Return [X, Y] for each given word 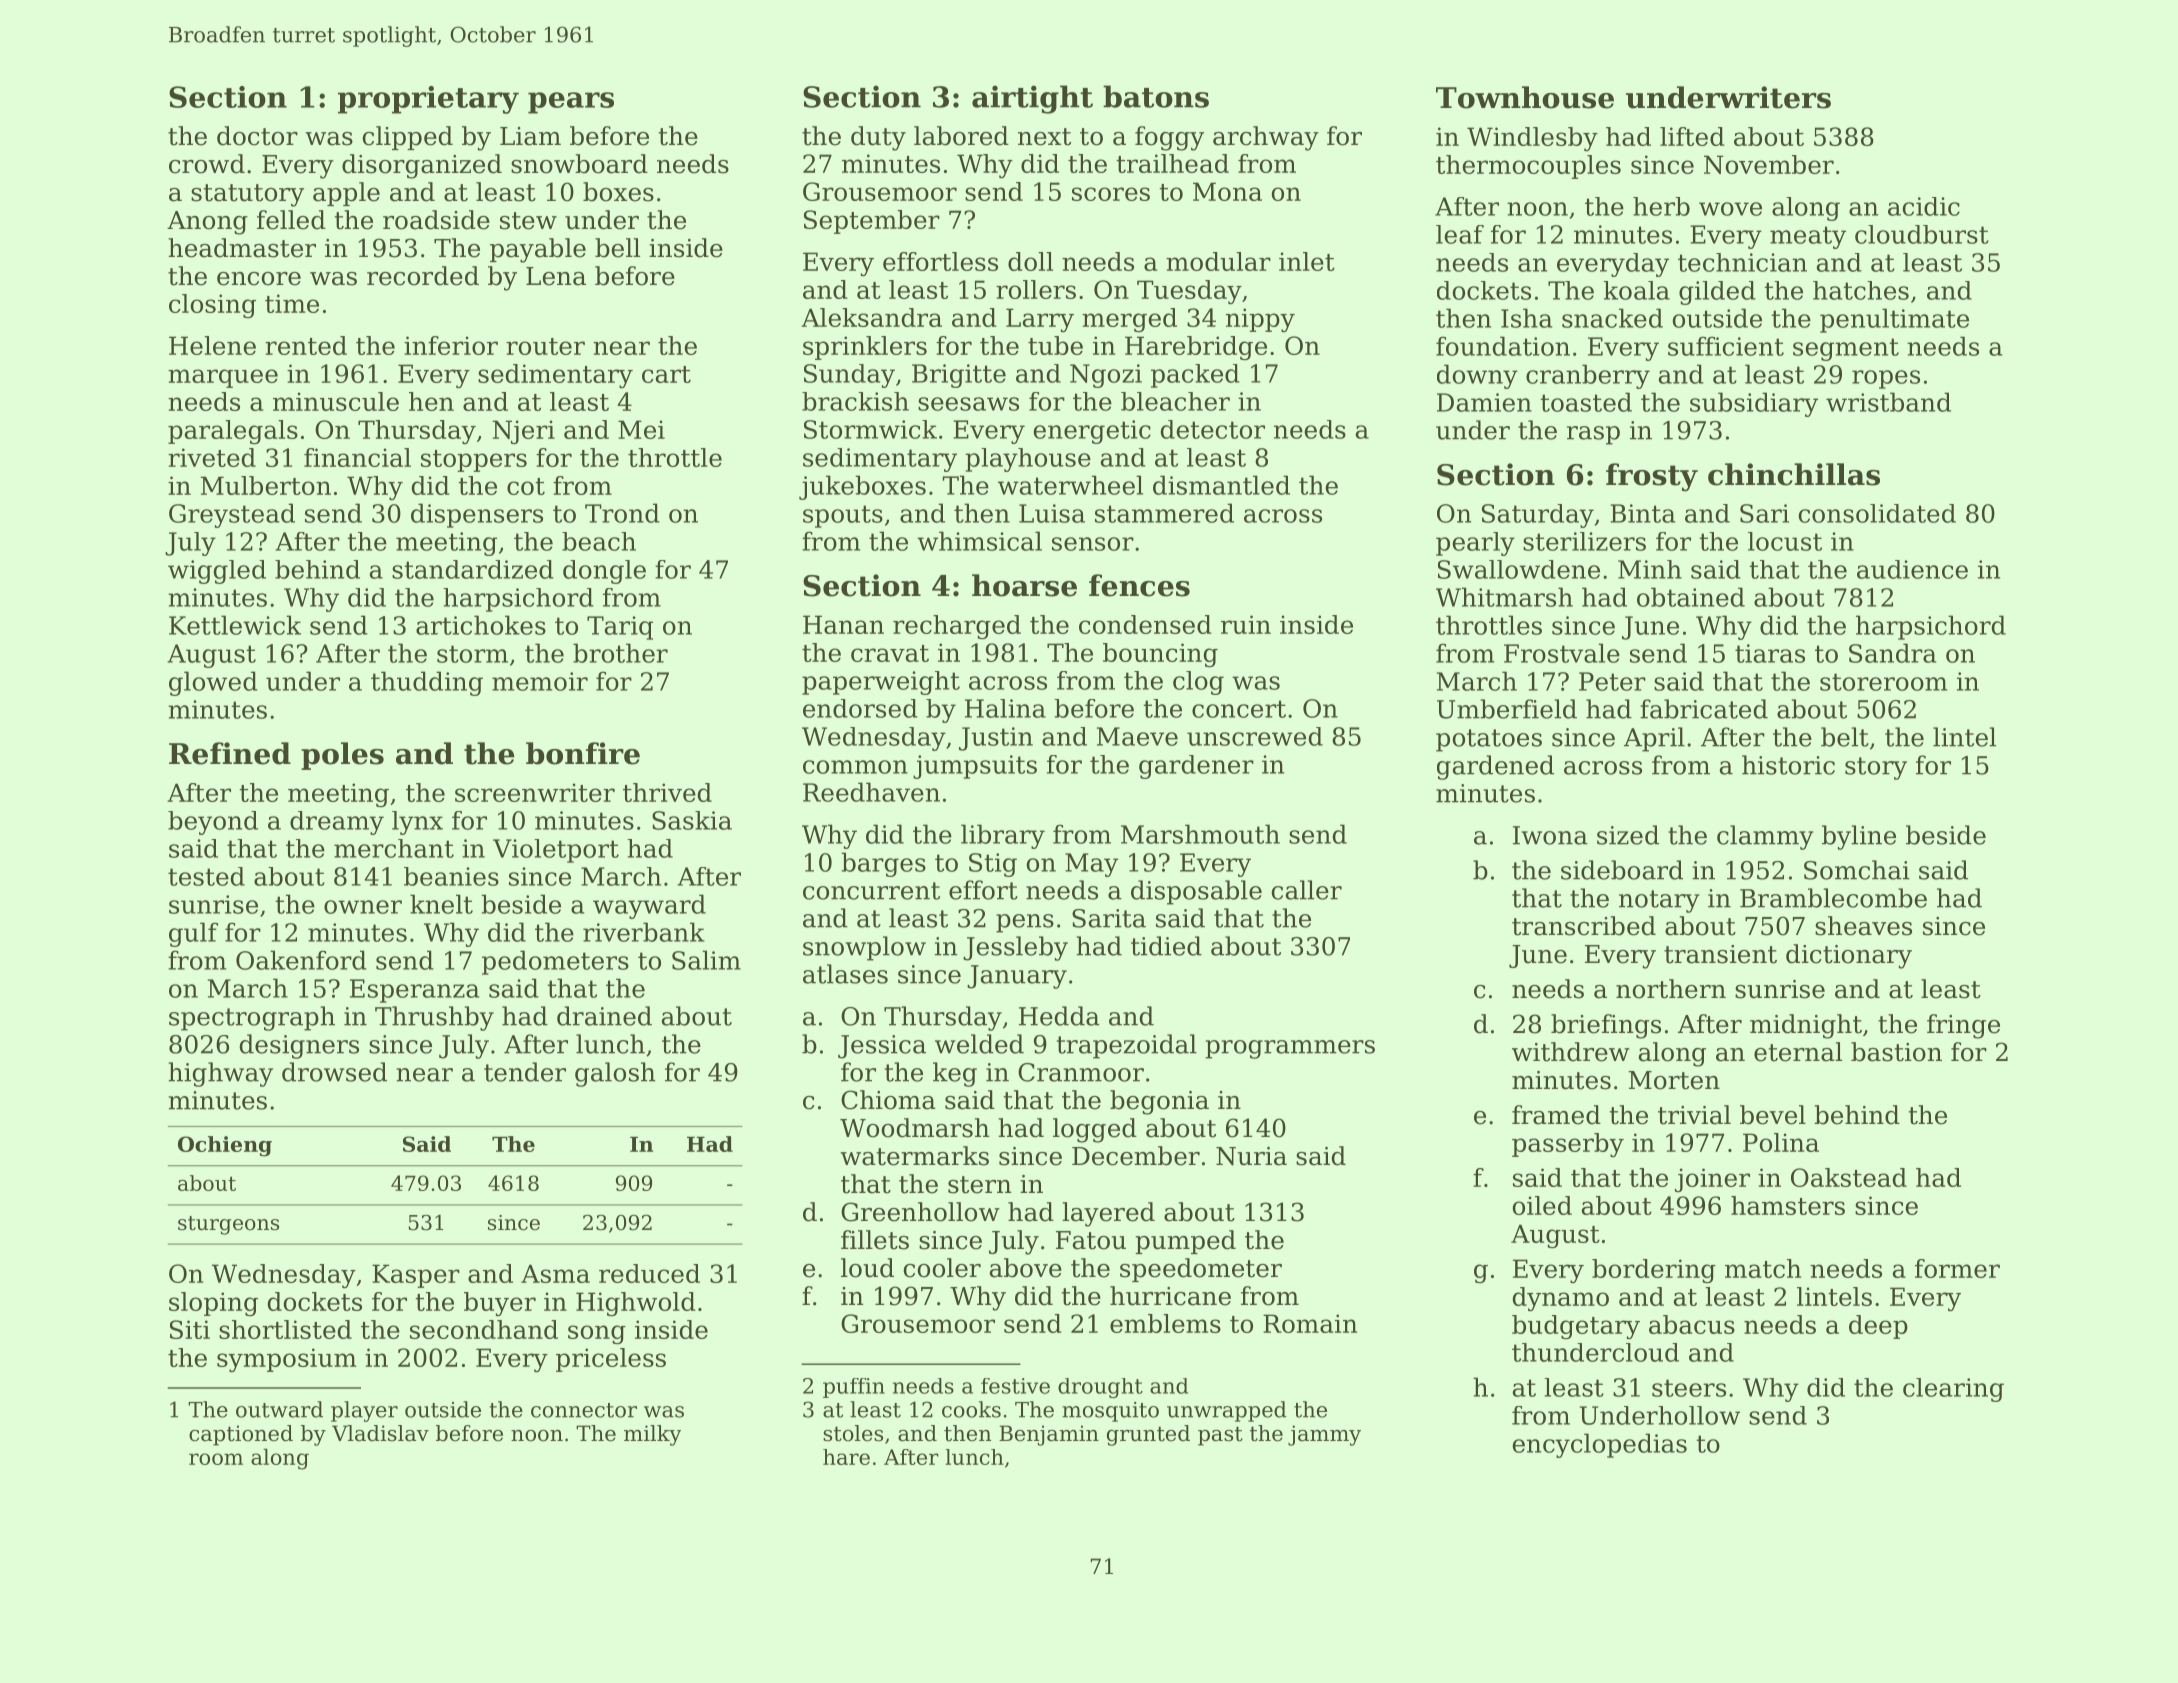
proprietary [428, 100]
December [1136, 1156]
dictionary [1849, 956]
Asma [555, 1273]
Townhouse [1525, 97]
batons [1156, 96]
